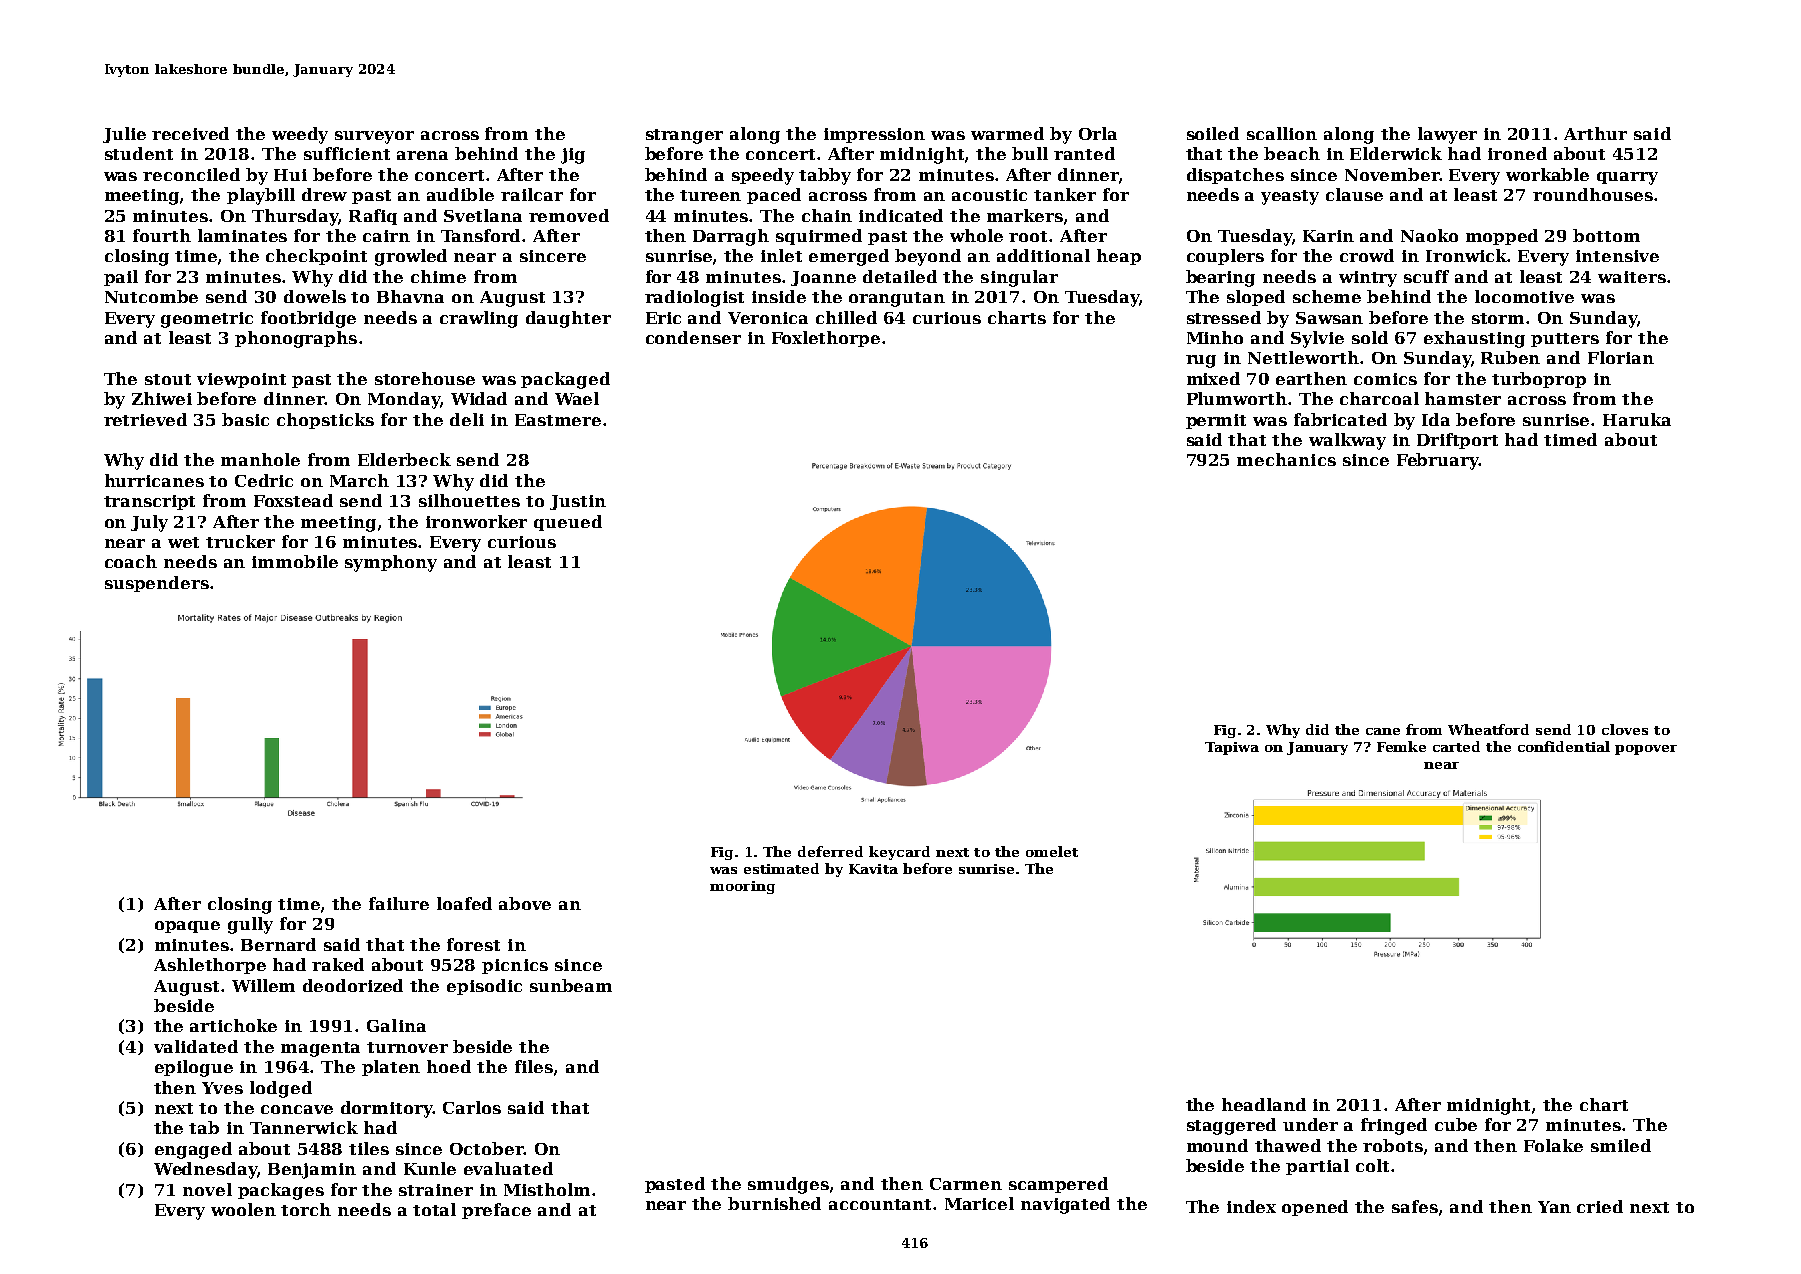 Image resolution: width=1801 pixels, height=1274 pixels. I want to click on estimated, so click(781, 868).
